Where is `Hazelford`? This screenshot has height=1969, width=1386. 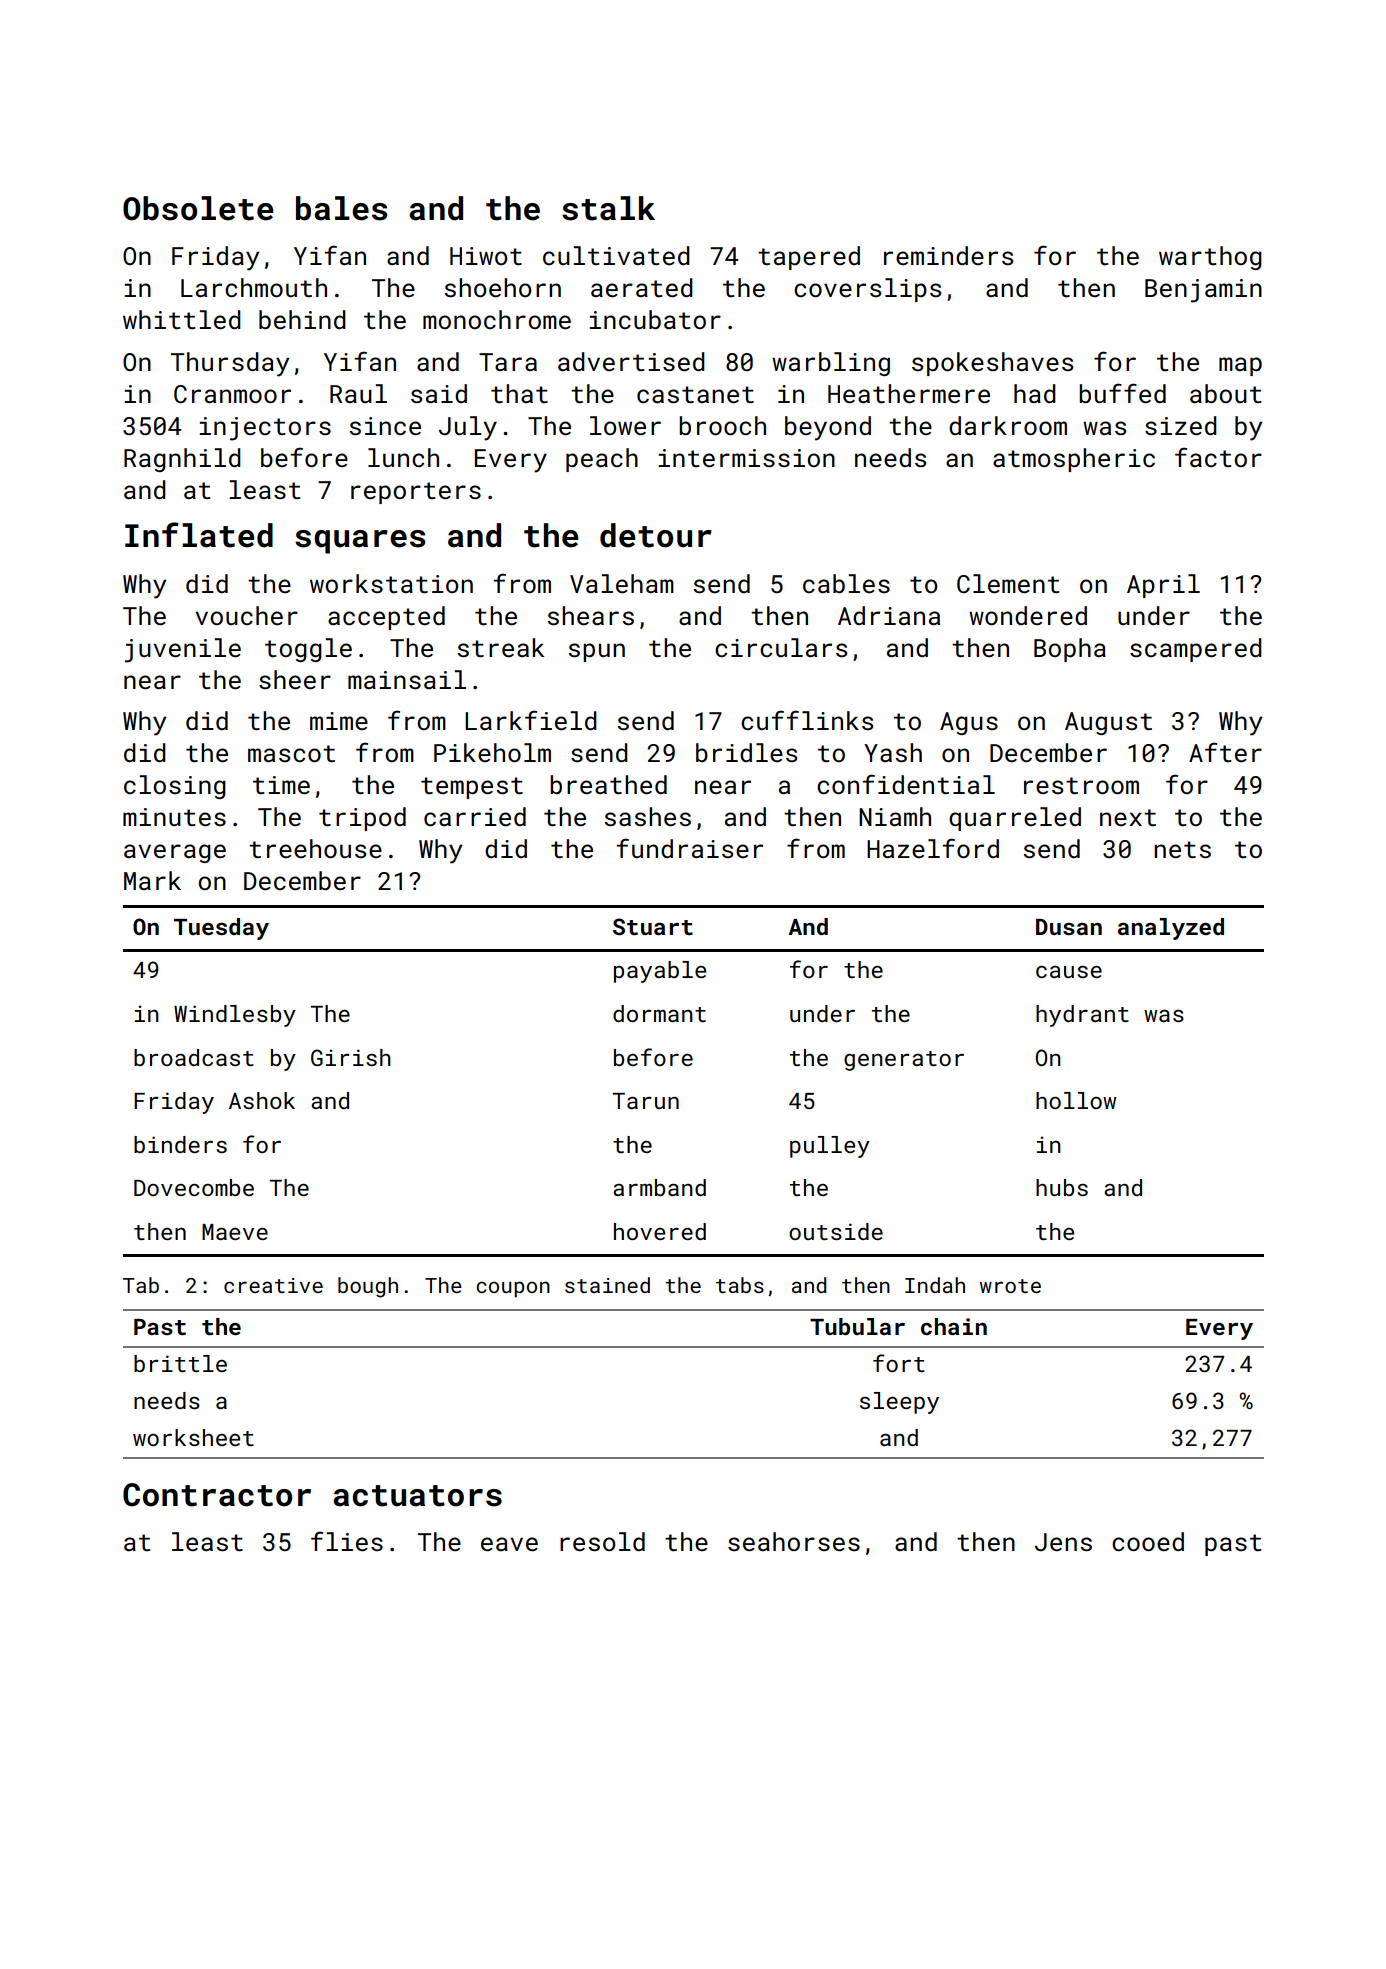 Hazelford is located at coordinates (933, 848).
